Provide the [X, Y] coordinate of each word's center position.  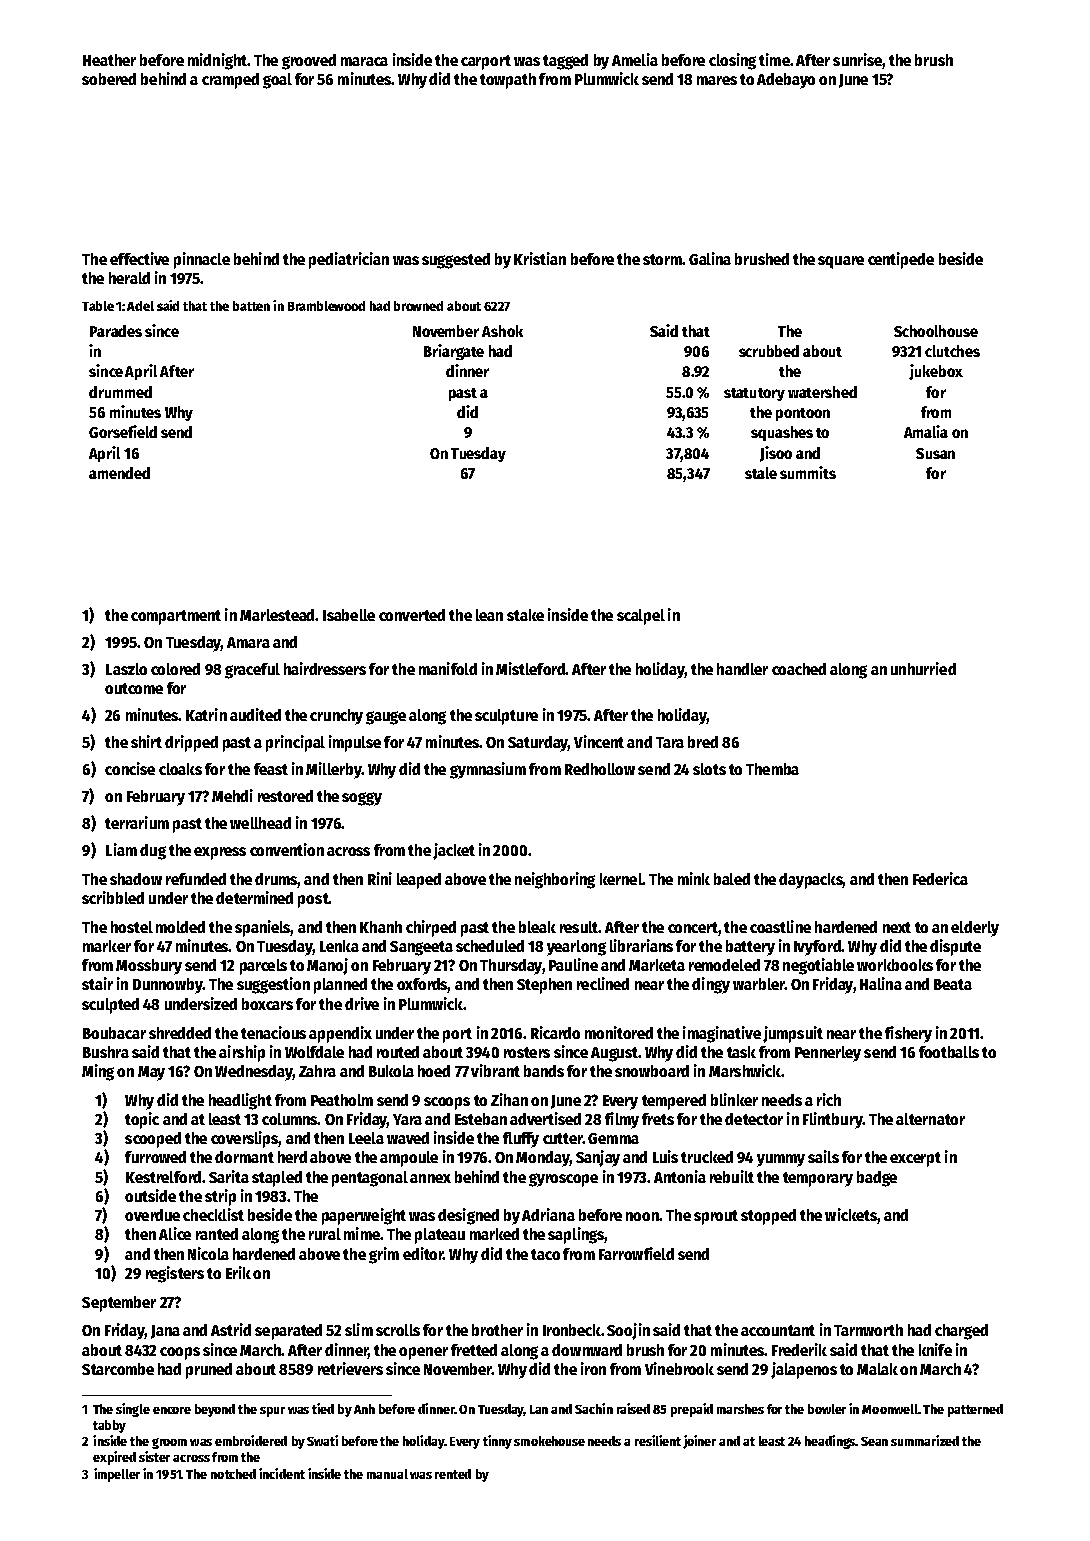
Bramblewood [326, 306]
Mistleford [530, 668]
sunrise [858, 61]
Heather [109, 60]
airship [242, 1053]
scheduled [490, 946]
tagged [565, 62]
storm [662, 259]
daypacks [811, 881]
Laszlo [126, 669]
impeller [117, 1475]
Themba [772, 769]
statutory [754, 394]
